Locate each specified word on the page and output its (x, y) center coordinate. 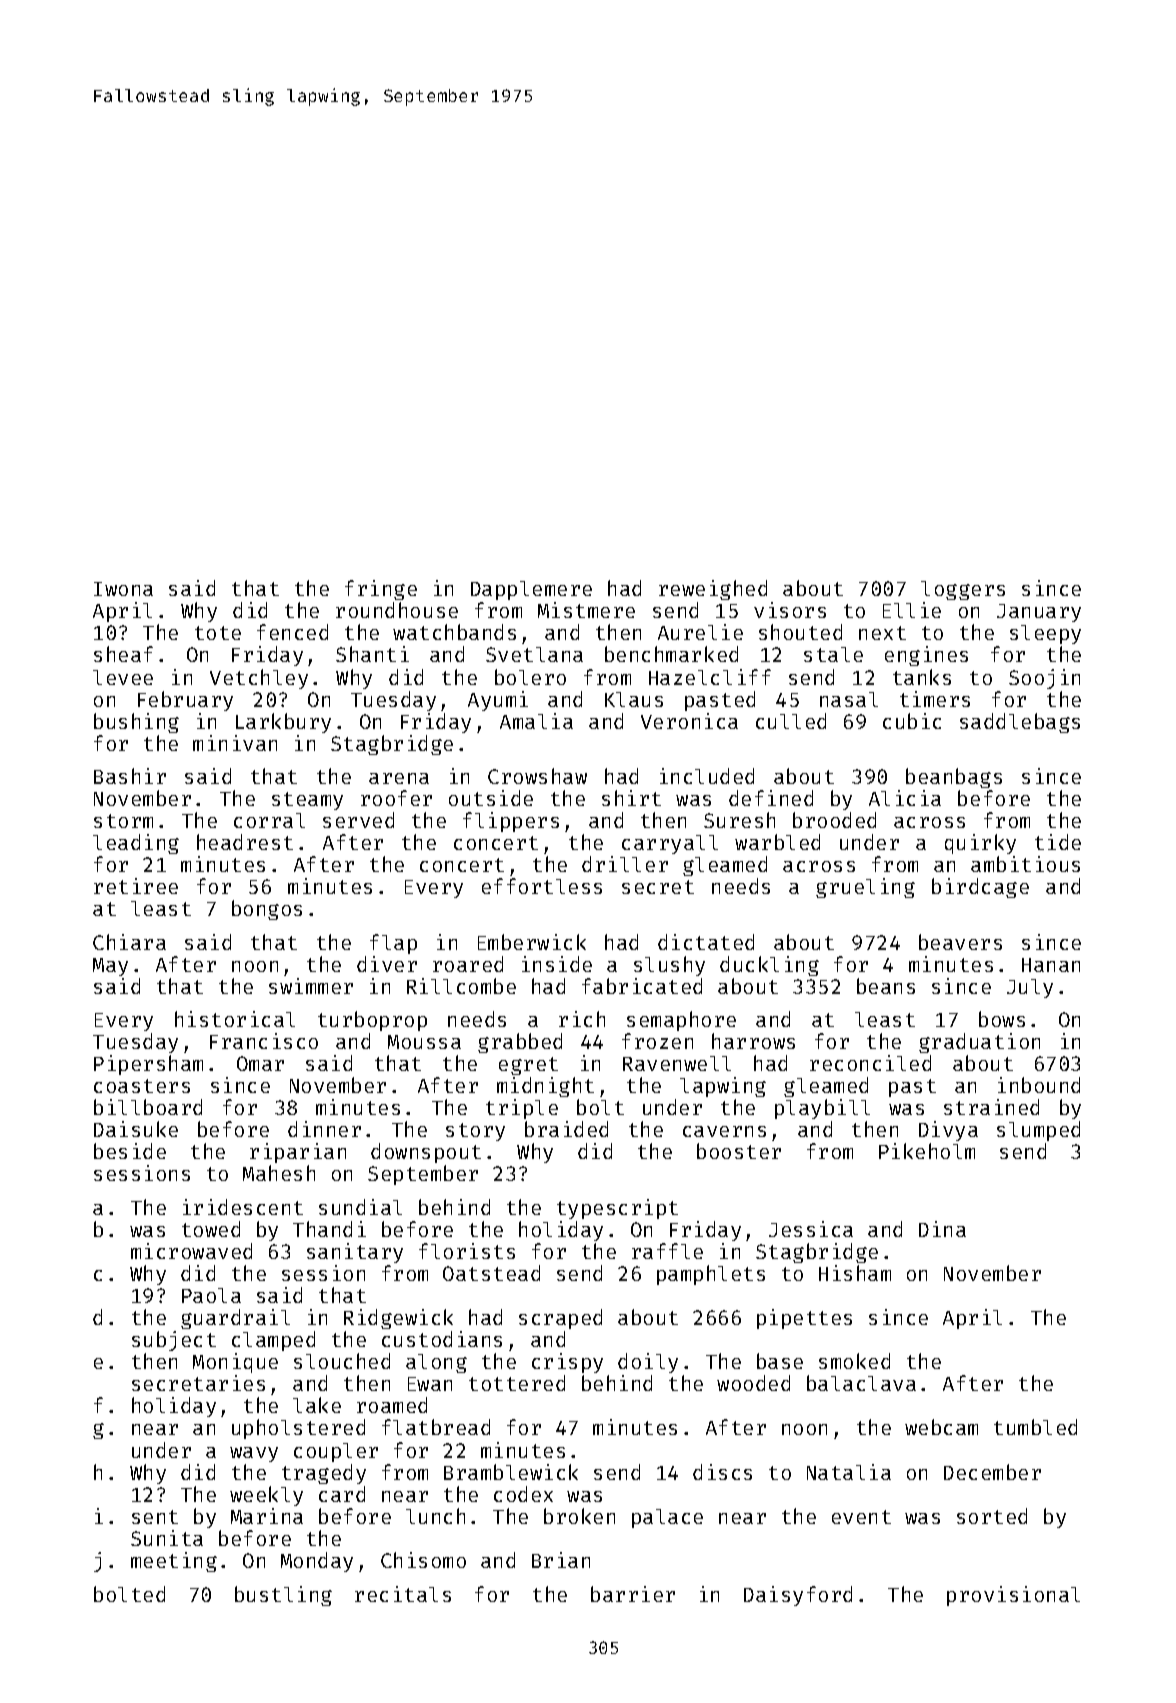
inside (557, 964)
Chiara (129, 942)
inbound (1039, 1085)
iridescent (243, 1207)
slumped (1038, 1131)
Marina (267, 1516)
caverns (724, 1131)
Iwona (123, 589)
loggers (963, 590)
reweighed (713, 590)
